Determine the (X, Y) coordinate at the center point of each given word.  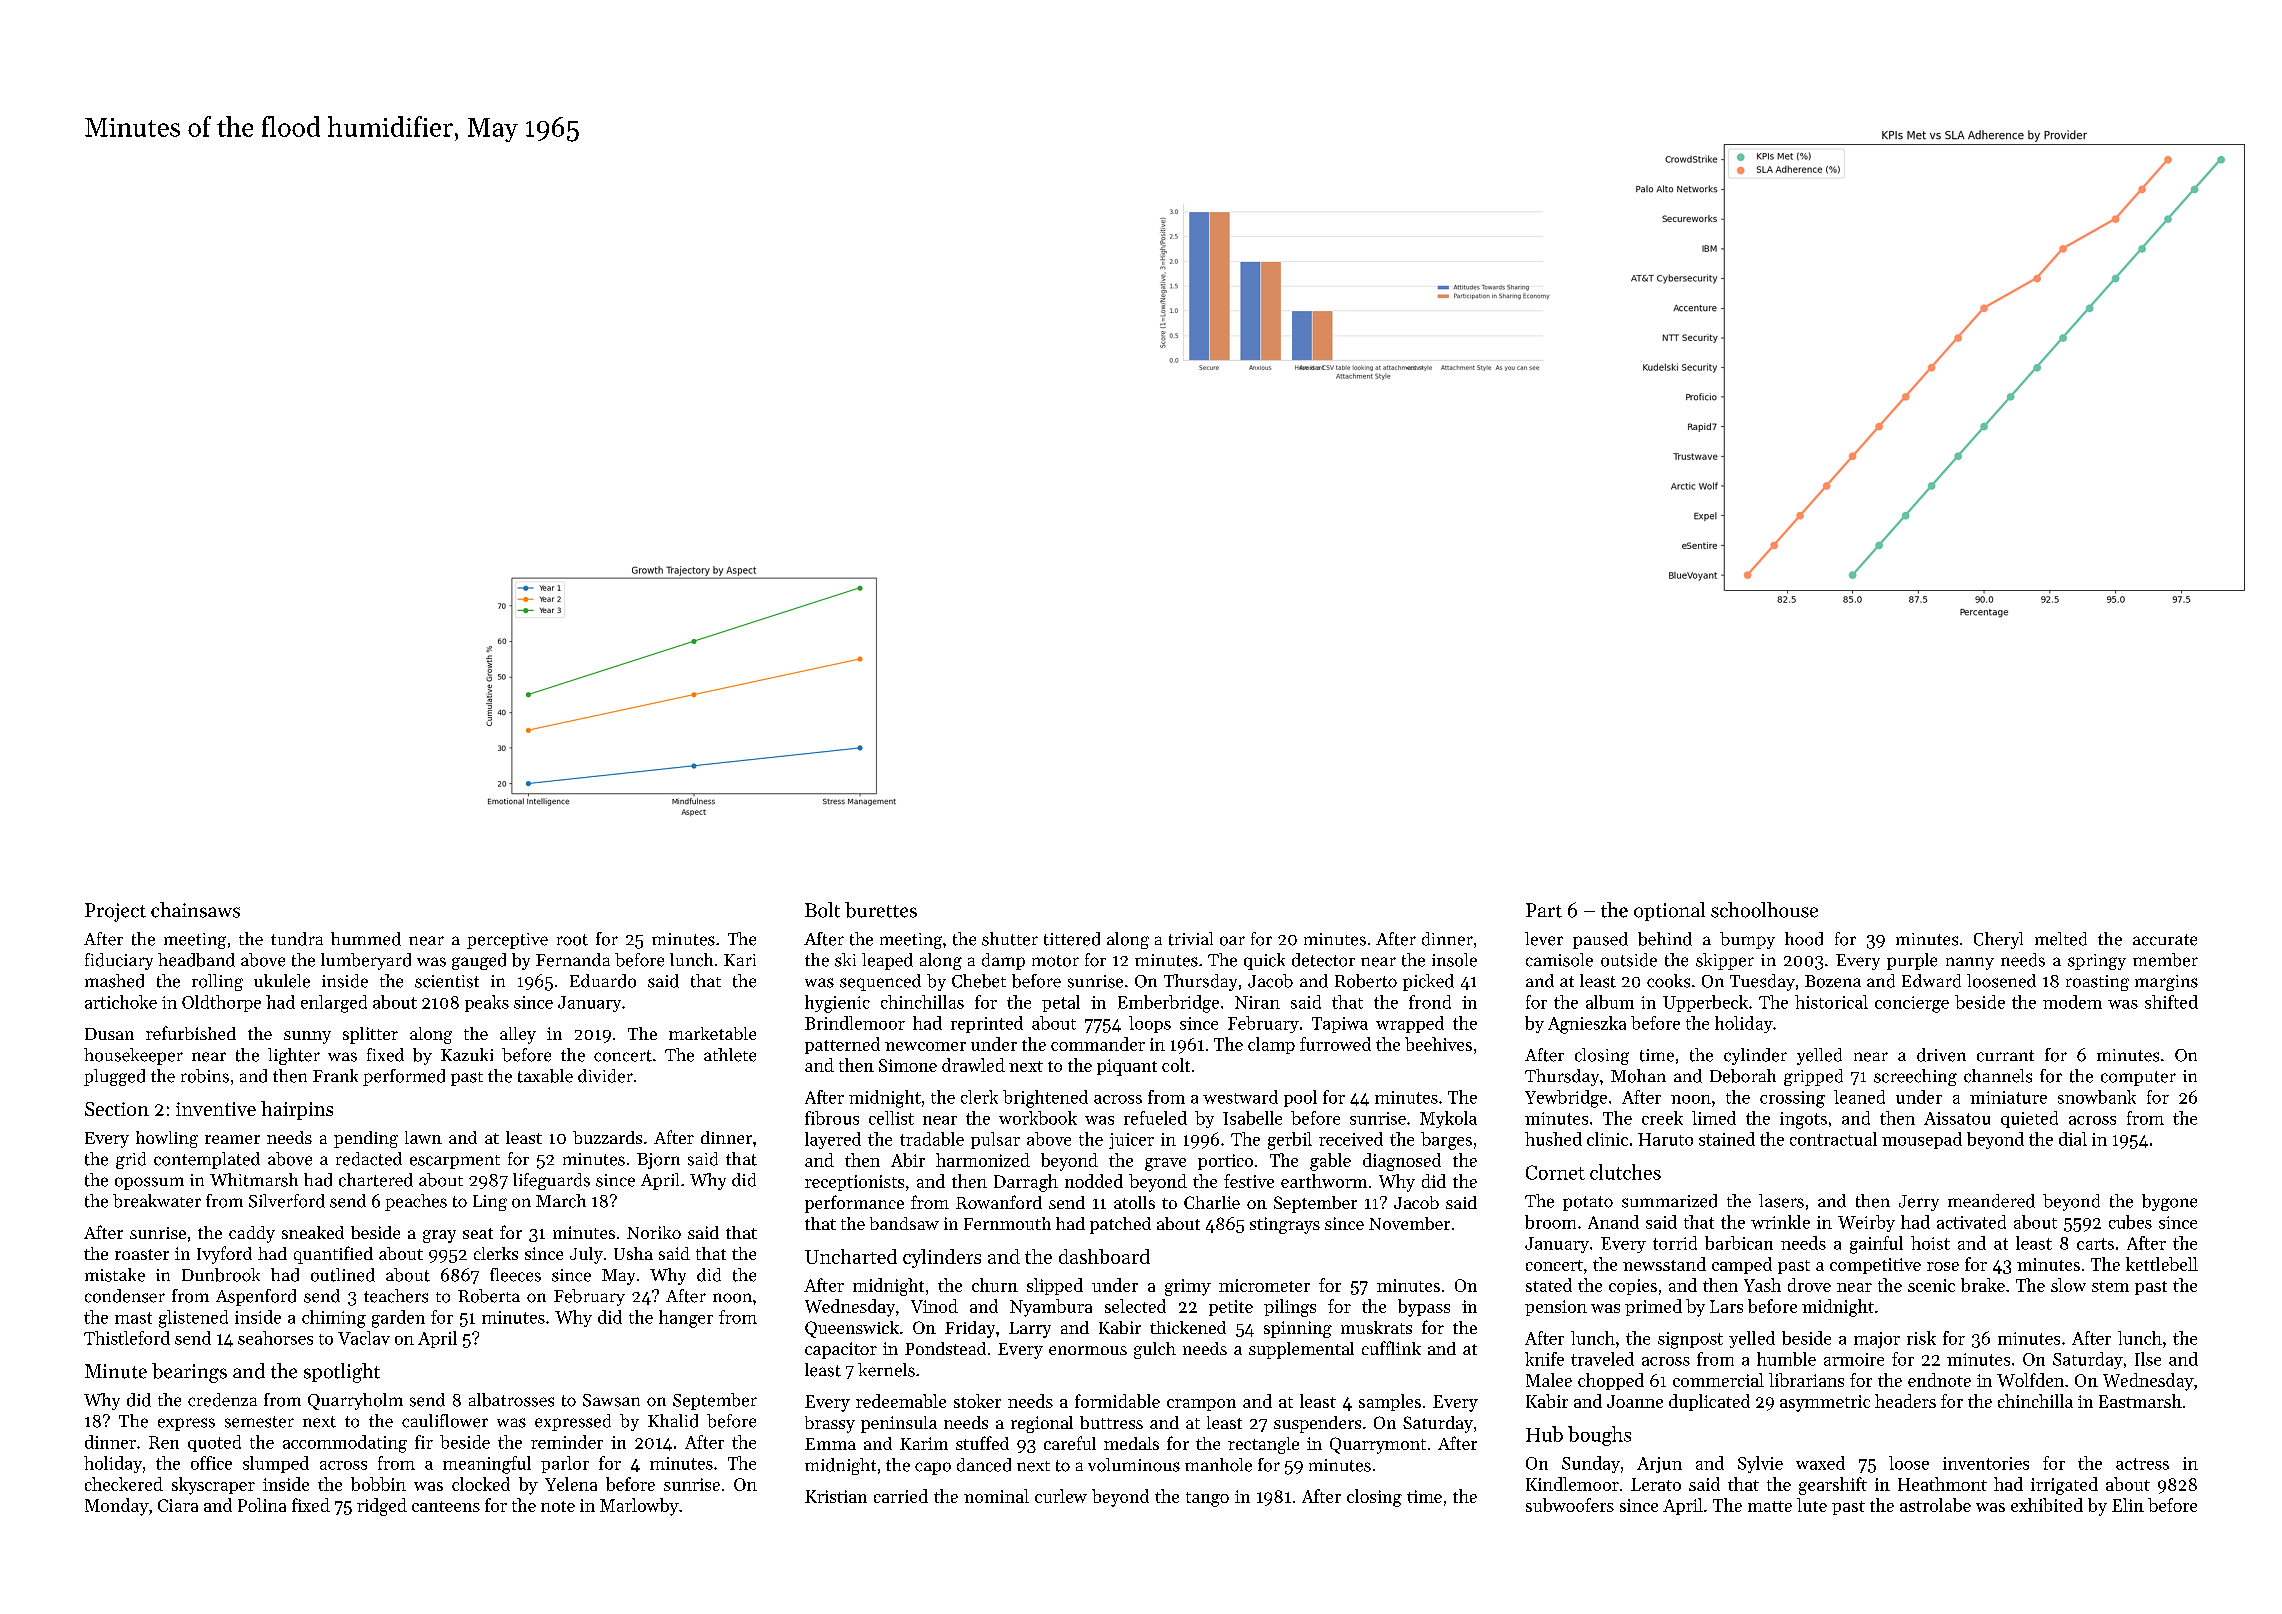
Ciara (178, 1505)
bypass (1424, 1308)
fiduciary (119, 961)
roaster (142, 1254)
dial (2073, 1139)
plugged (114, 1077)
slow (2068, 1285)
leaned (1859, 1097)
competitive (1875, 1266)
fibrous (832, 1118)
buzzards (607, 1137)
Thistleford (127, 1338)
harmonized (983, 1160)
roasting (2097, 983)
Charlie (1212, 1202)
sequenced (880, 982)
